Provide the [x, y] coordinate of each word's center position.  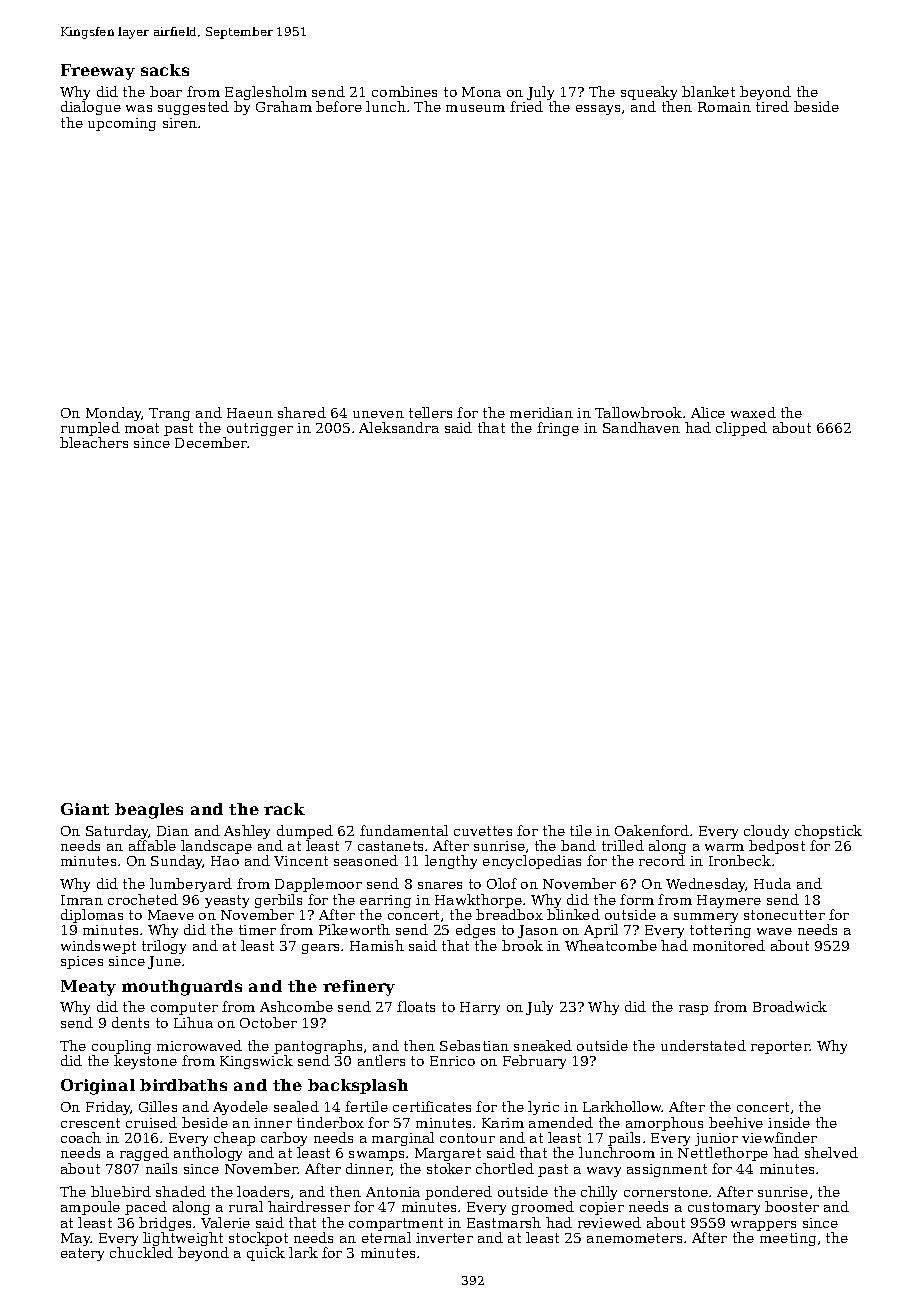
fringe [558, 429]
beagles [149, 811]
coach [81, 1137]
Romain [724, 107]
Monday [114, 414]
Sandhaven [641, 427]
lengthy [451, 862]
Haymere [729, 901]
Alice [708, 412]
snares [440, 885]
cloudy [766, 832]
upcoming [122, 124]
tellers [430, 412]
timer [257, 930]
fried [526, 106]
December [211, 442]
